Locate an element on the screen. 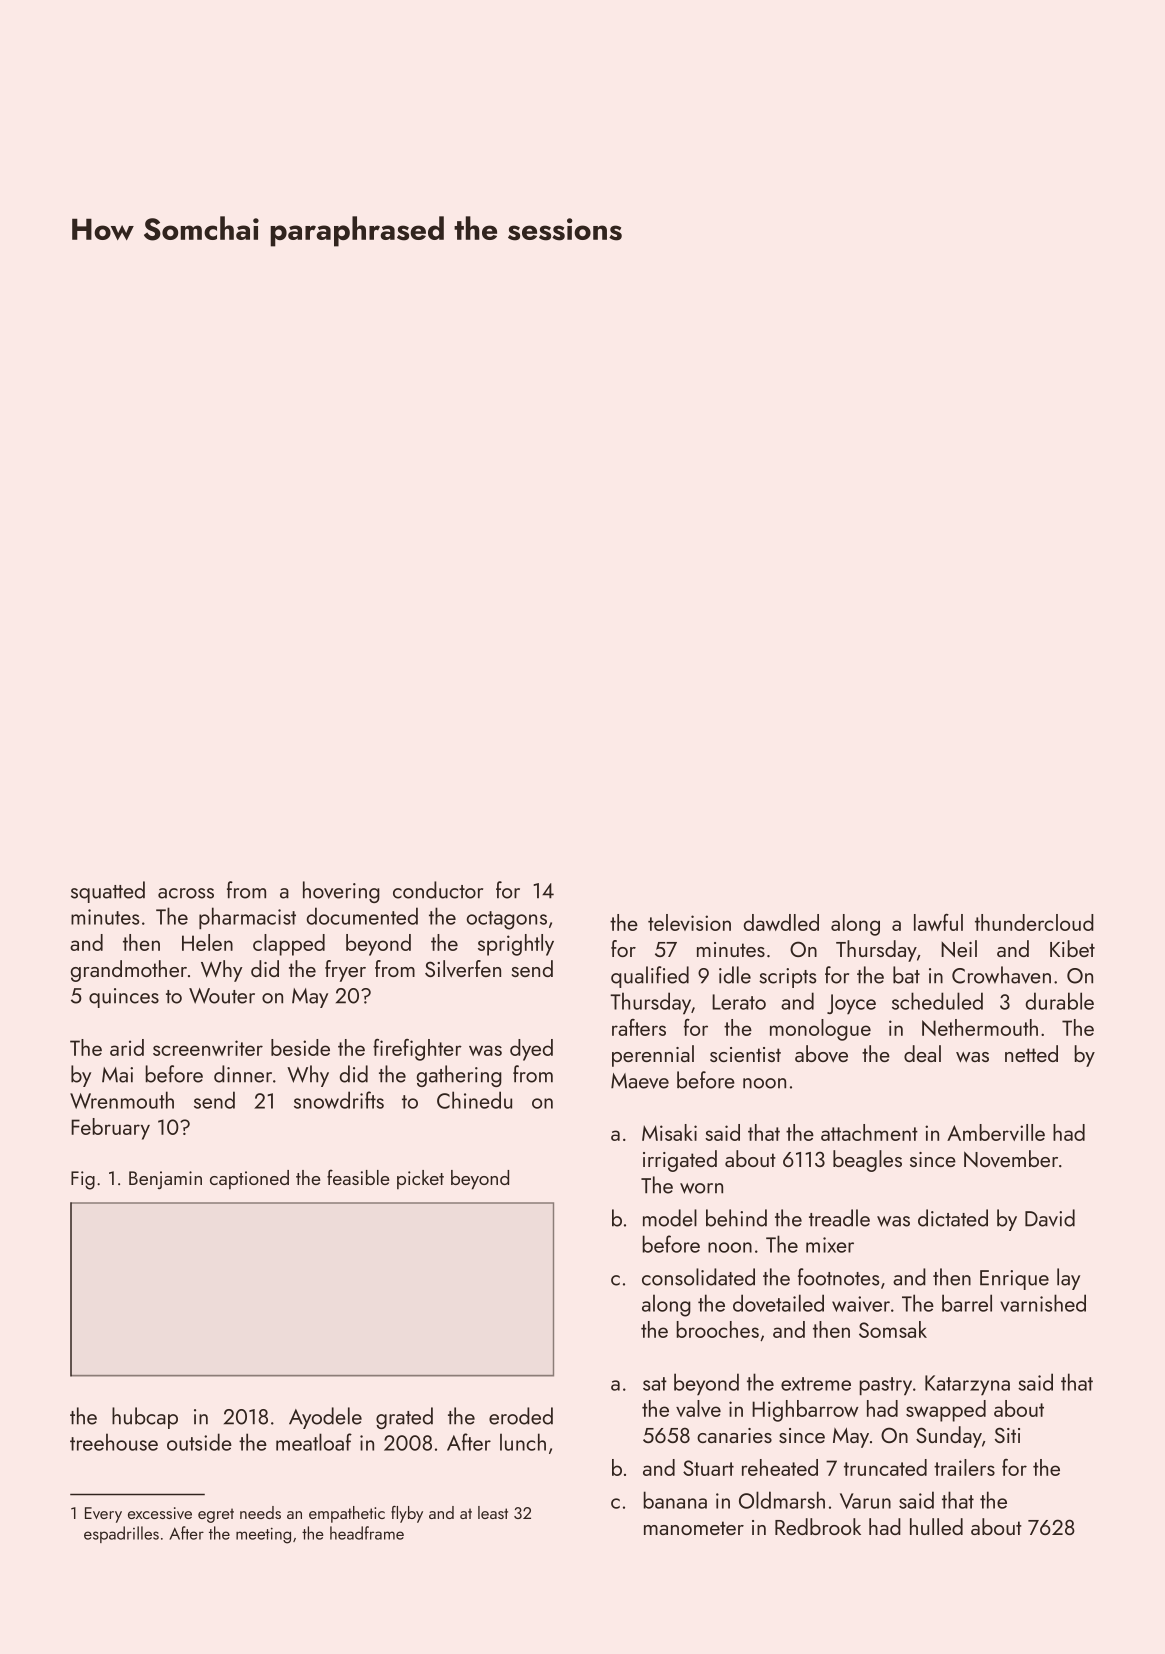  dyed is located at coordinates (531, 1050).
